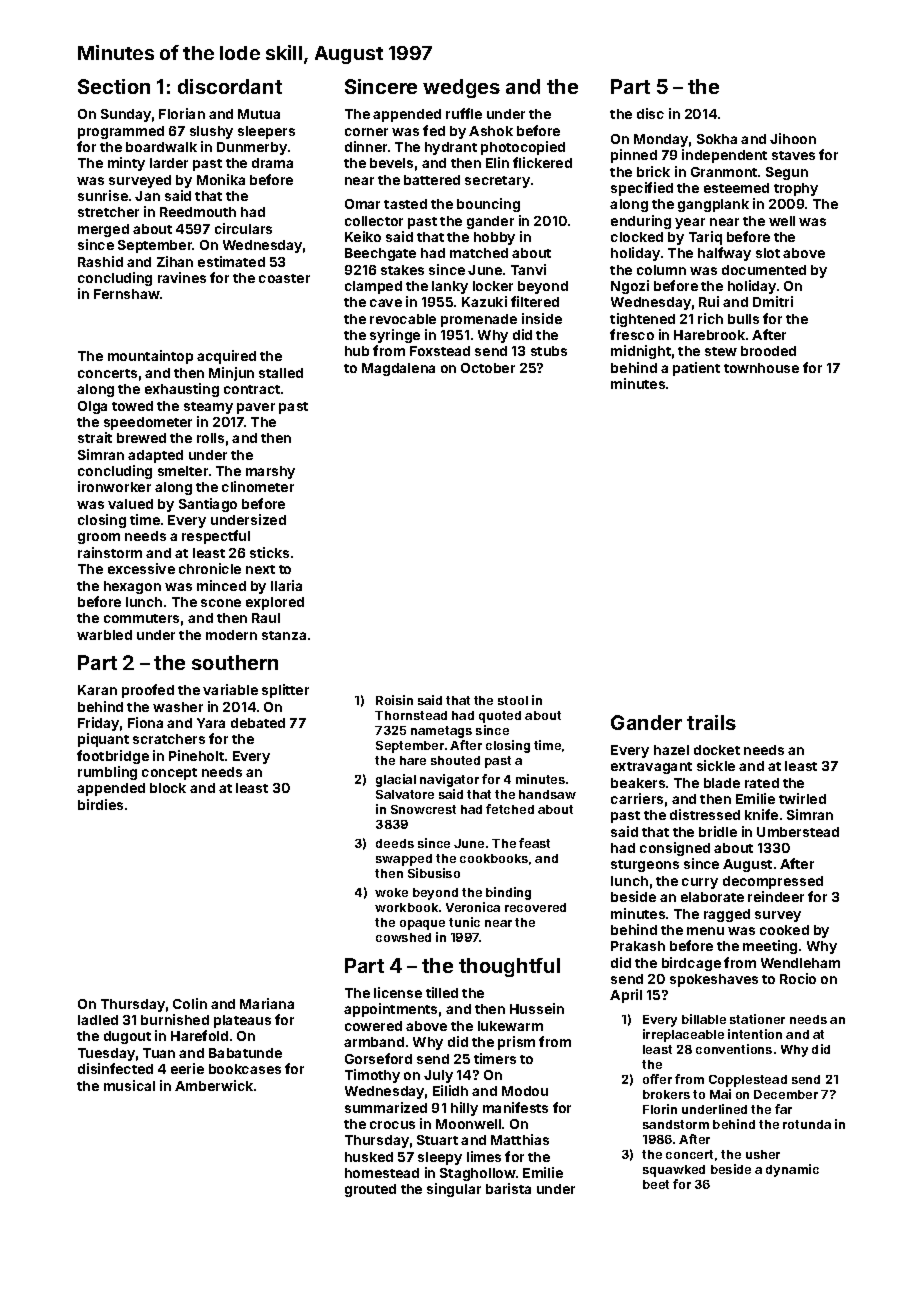 This document has width=924, height=1308. Describe the element at coordinates (461, 88) in the document. I see `wedges` at that location.
